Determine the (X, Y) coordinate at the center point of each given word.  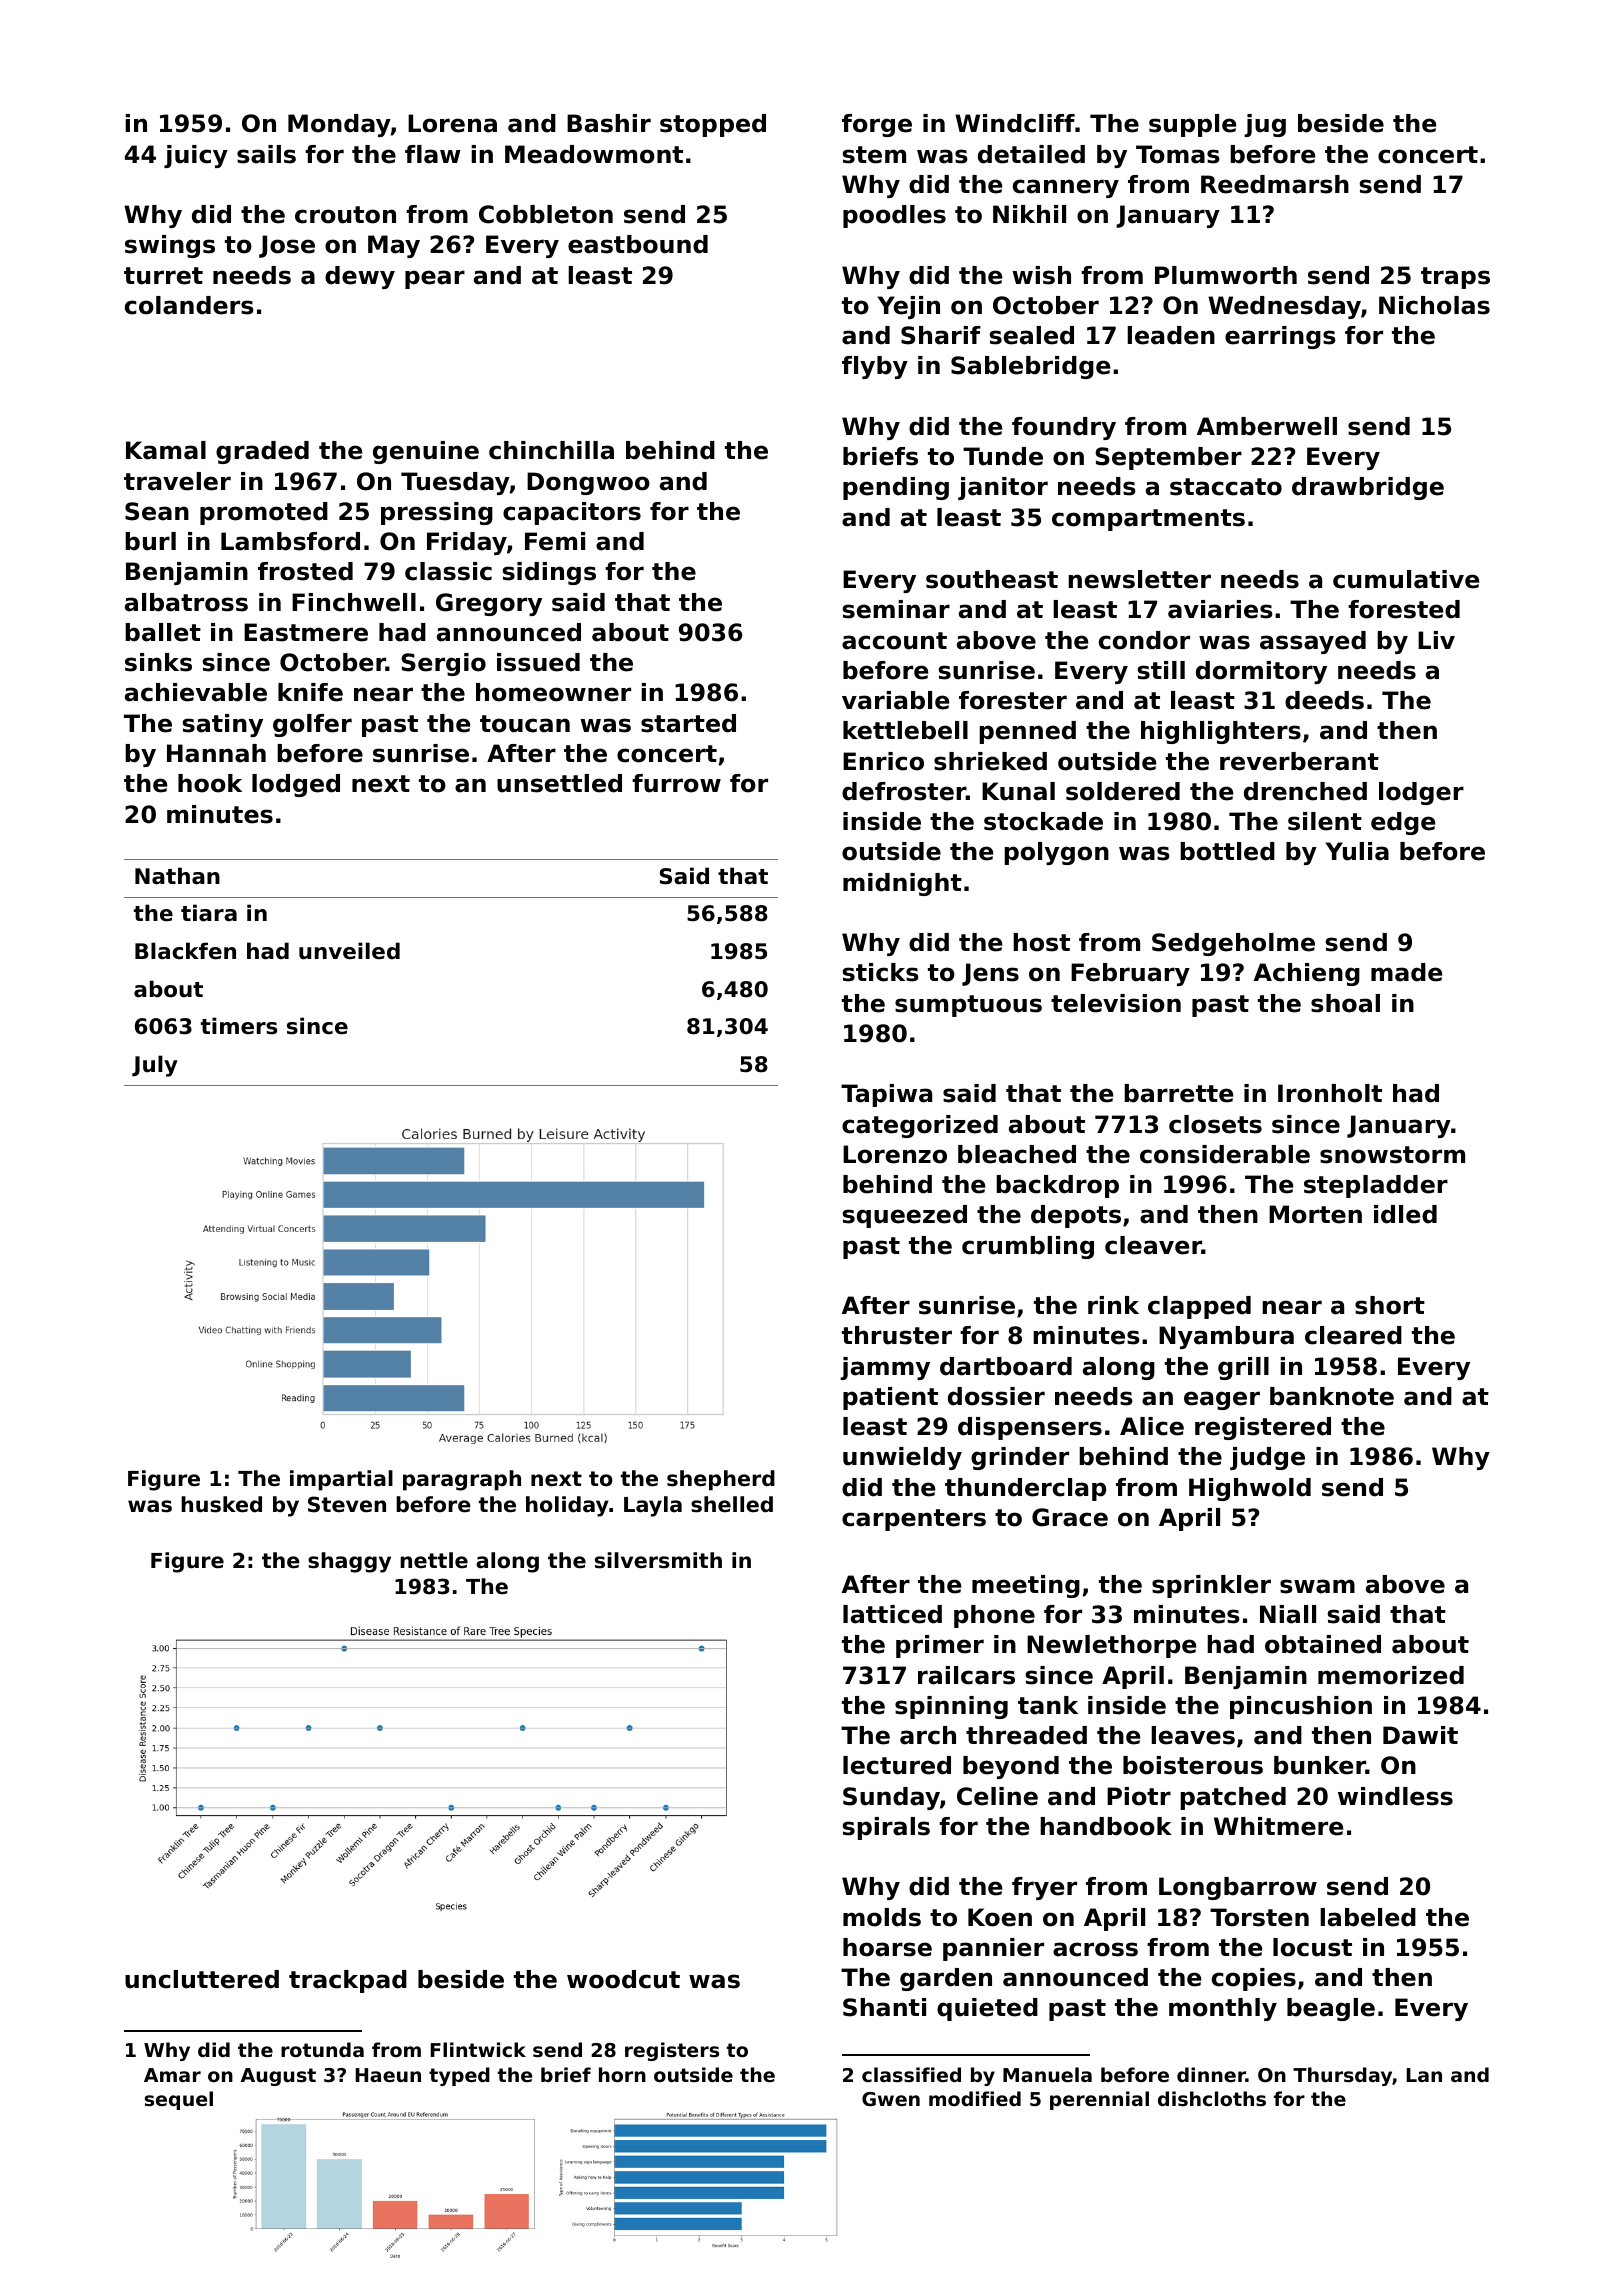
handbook (1106, 1826)
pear (435, 279)
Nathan (177, 876)
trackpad (348, 1981)
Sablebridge (1030, 367)
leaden (1171, 335)
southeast (992, 579)
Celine (997, 1796)
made (1406, 972)
